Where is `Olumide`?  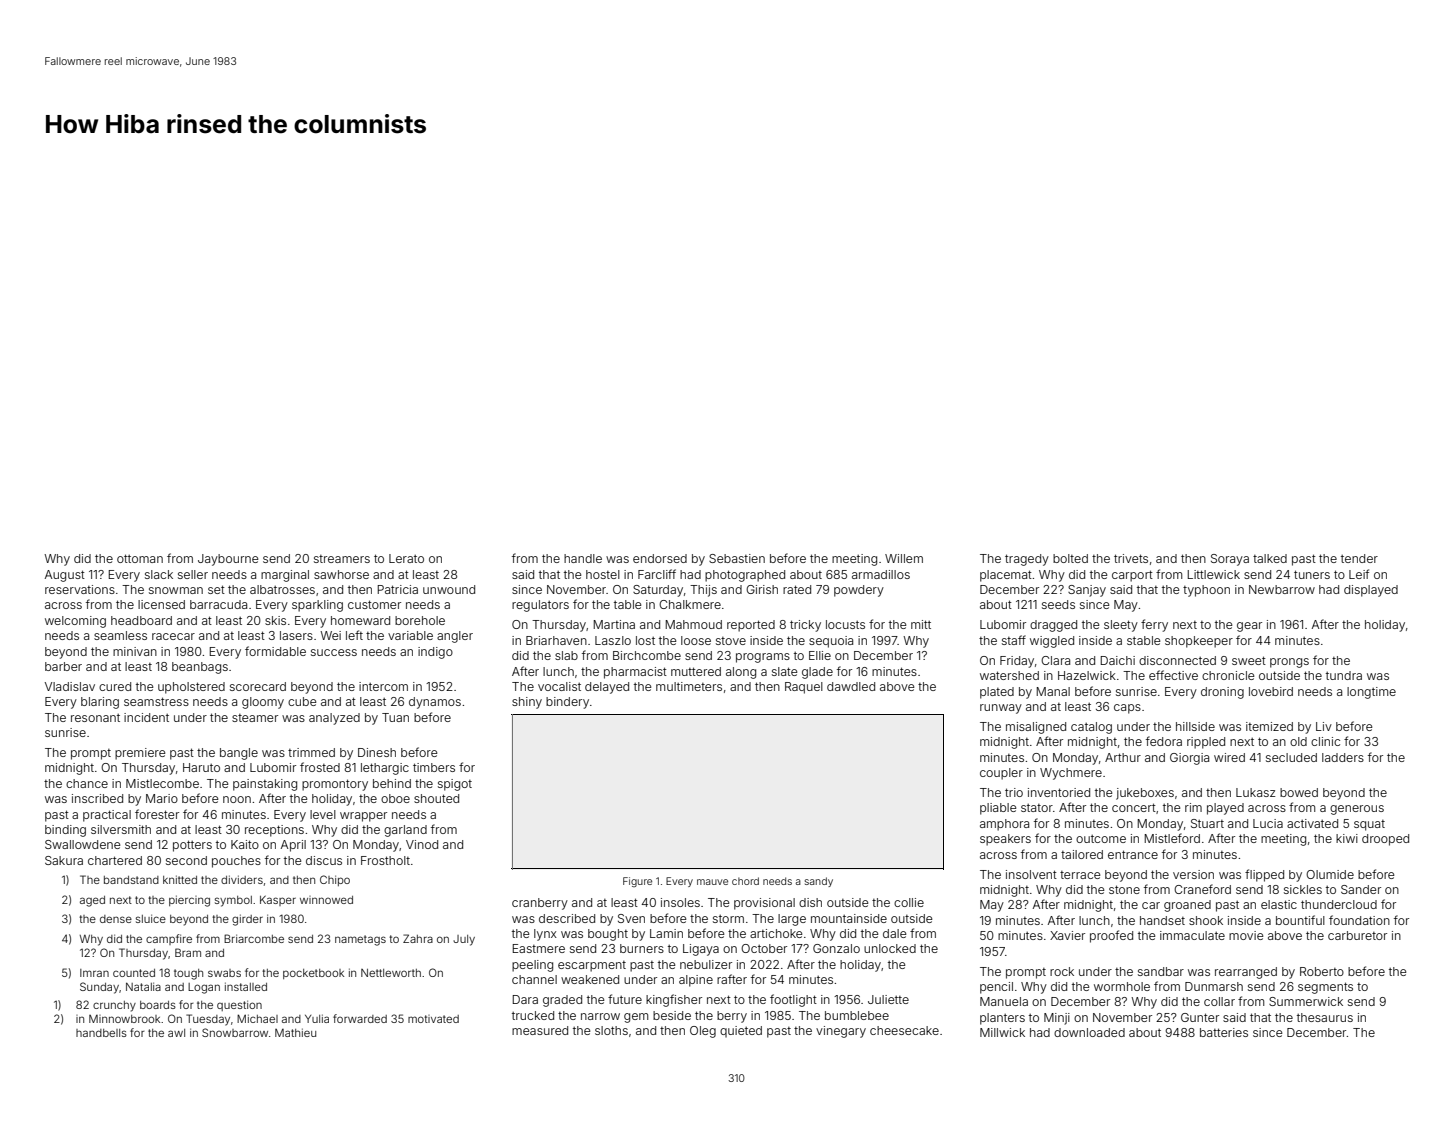 Olumide is located at coordinates (1330, 874).
